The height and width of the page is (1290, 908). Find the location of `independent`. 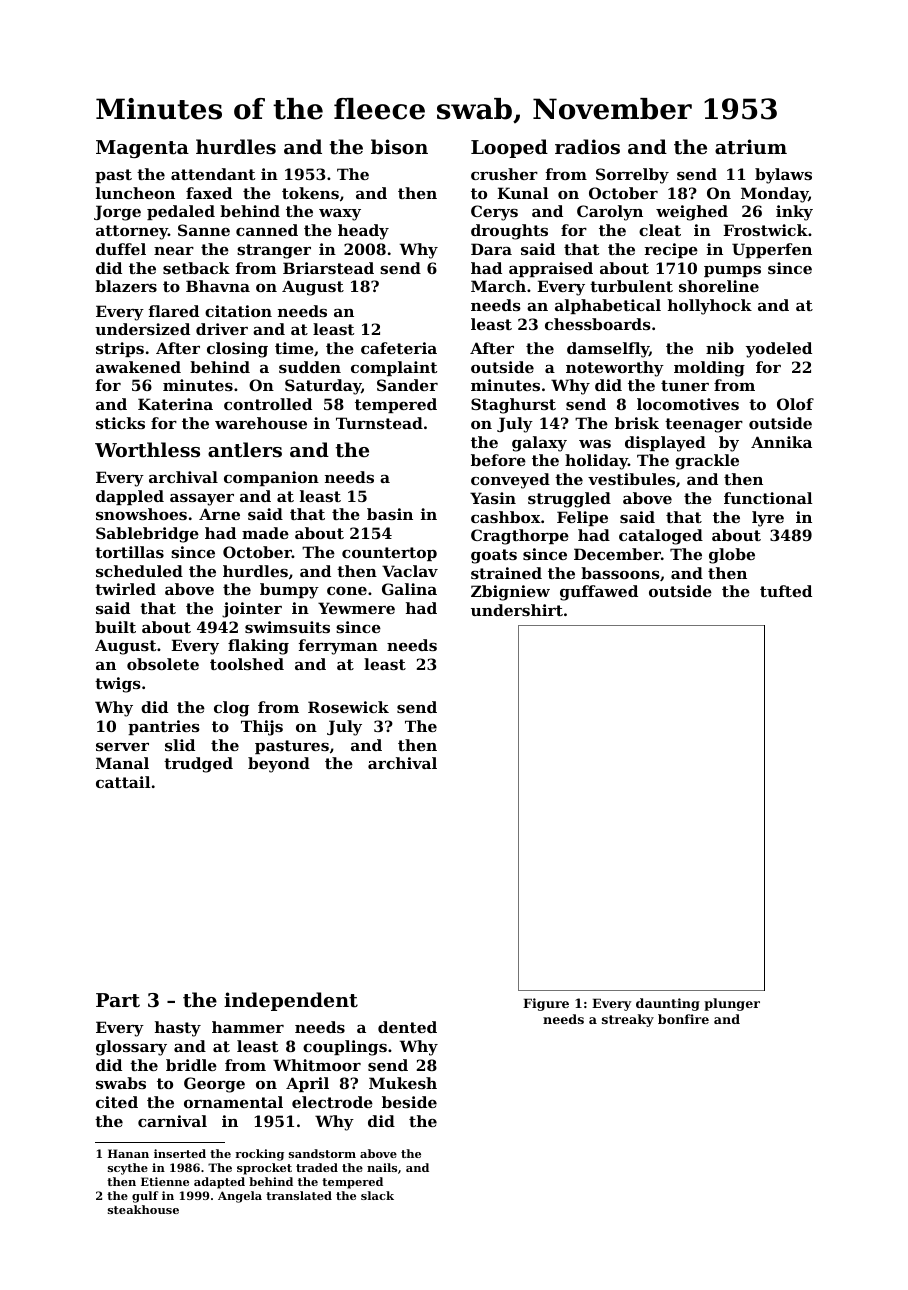

independent is located at coordinates (291, 1001).
